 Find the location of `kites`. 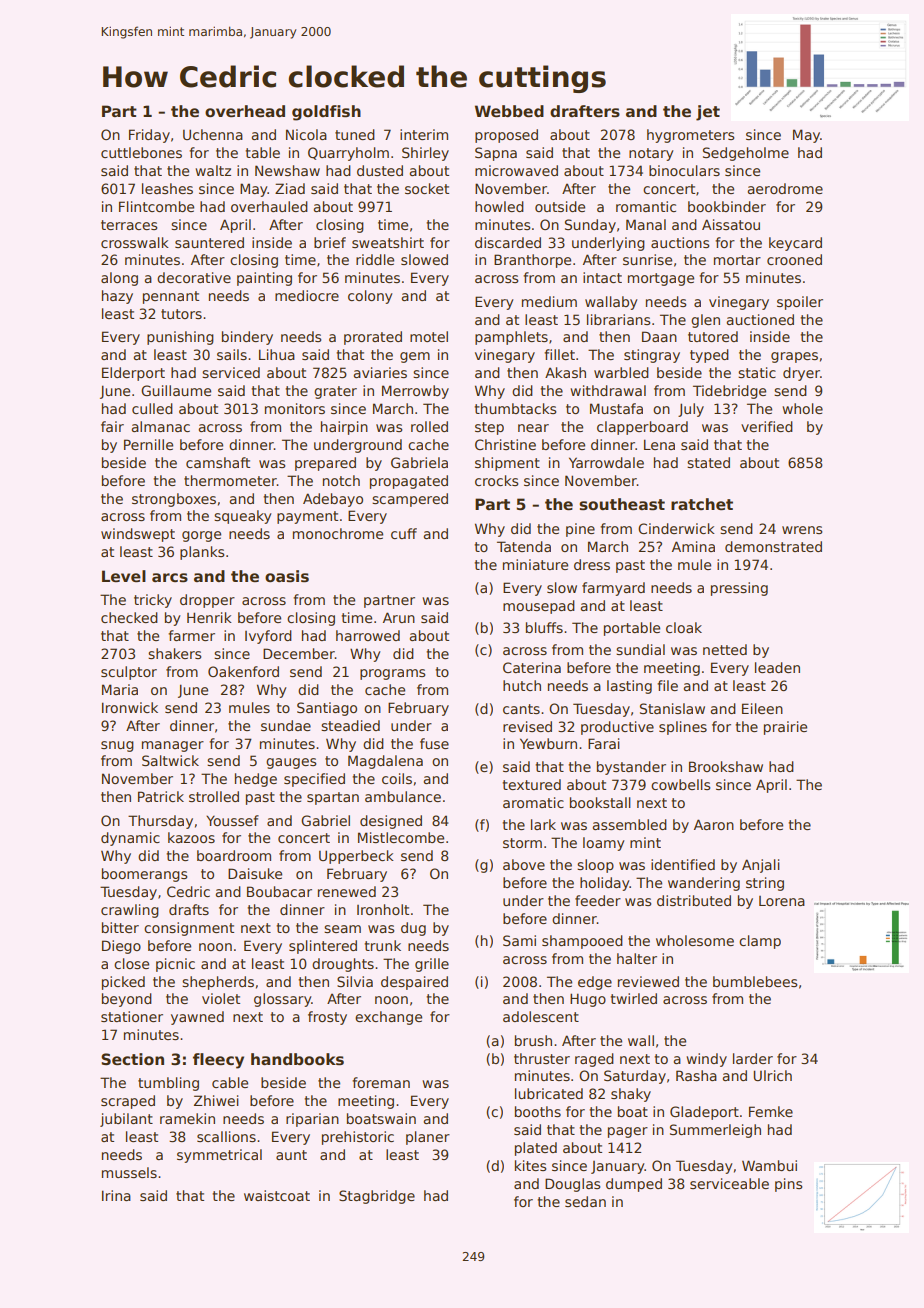

kites is located at coordinates (530, 1165).
